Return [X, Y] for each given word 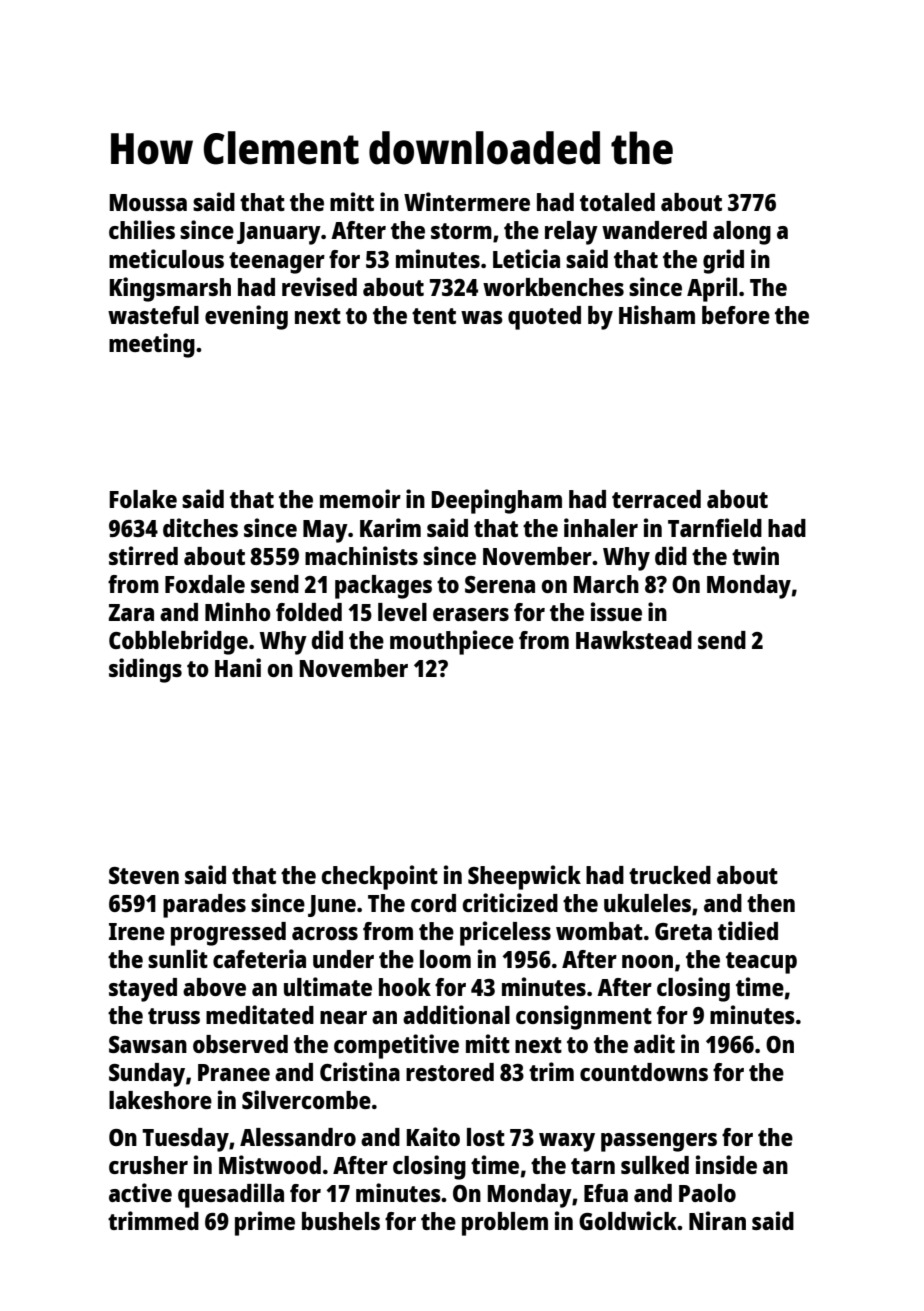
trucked [670, 875]
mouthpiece [452, 642]
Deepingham [496, 501]
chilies [142, 229]
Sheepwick [524, 877]
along [742, 233]
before [736, 315]
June [332, 906]
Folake [143, 499]
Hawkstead [634, 640]
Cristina [360, 1071]
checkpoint [379, 877]
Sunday [147, 1075]
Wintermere [467, 201]
